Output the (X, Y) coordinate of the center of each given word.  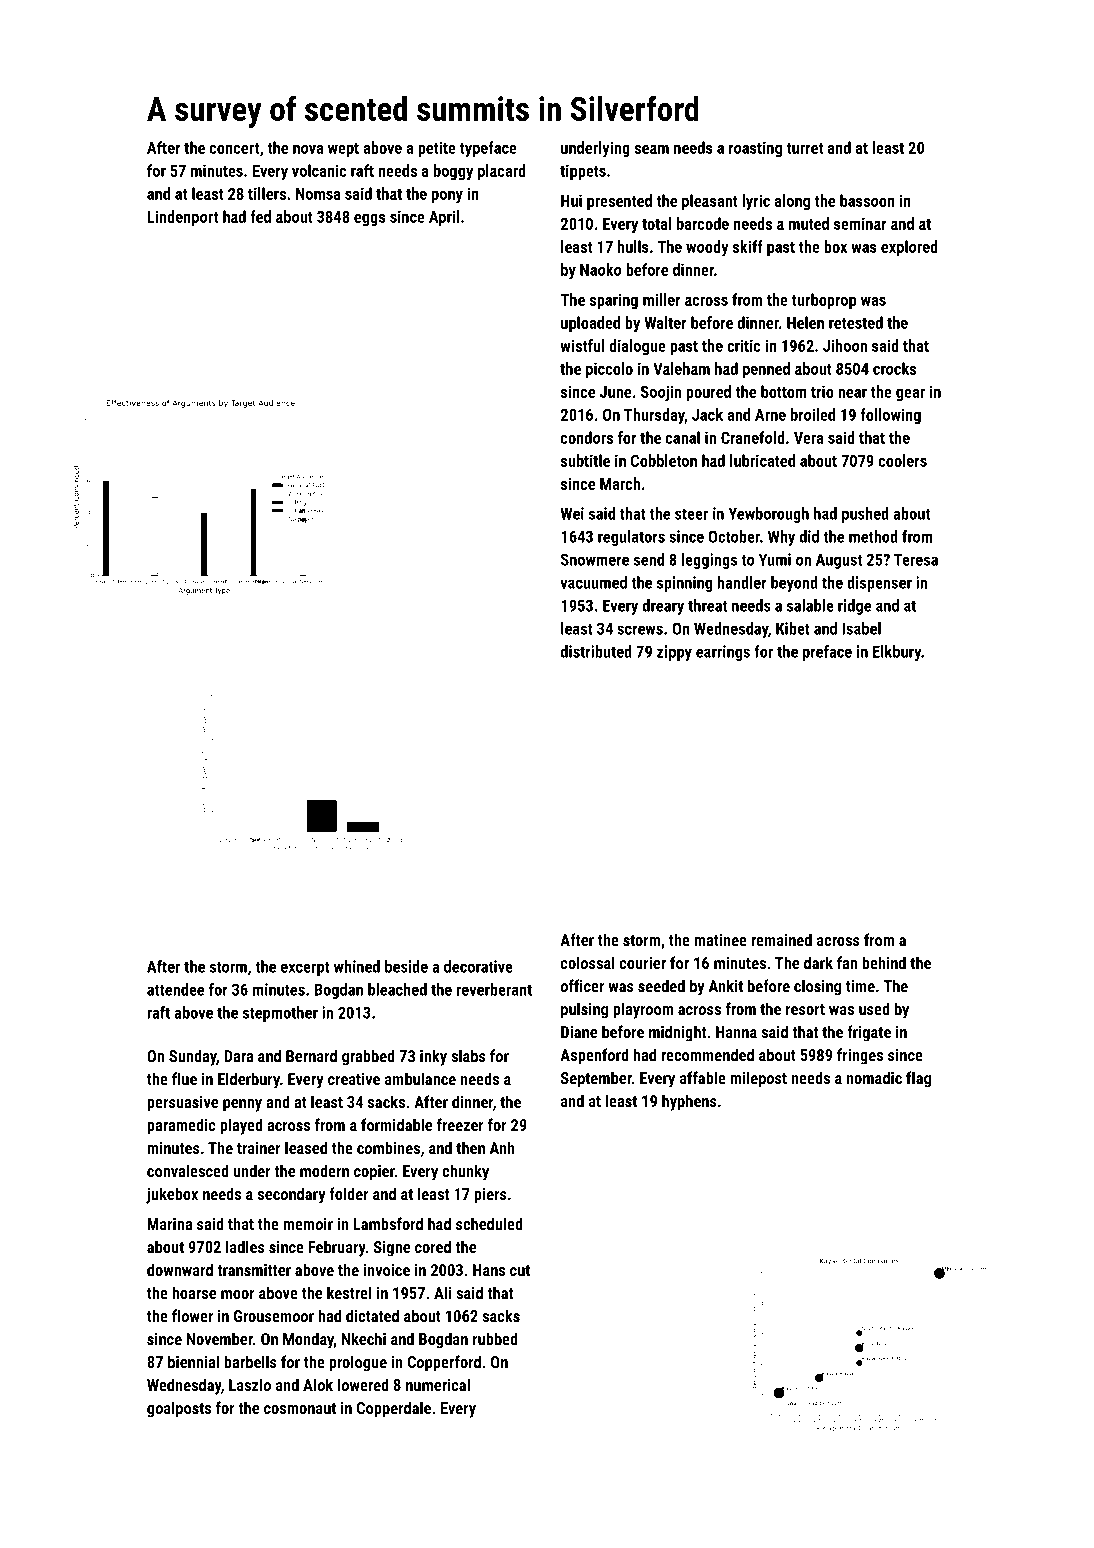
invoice (387, 1270)
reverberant (494, 989)
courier (643, 963)
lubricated (762, 460)
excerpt (305, 968)
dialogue (637, 347)
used (874, 1008)
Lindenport (182, 218)
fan (847, 962)
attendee (175, 989)
